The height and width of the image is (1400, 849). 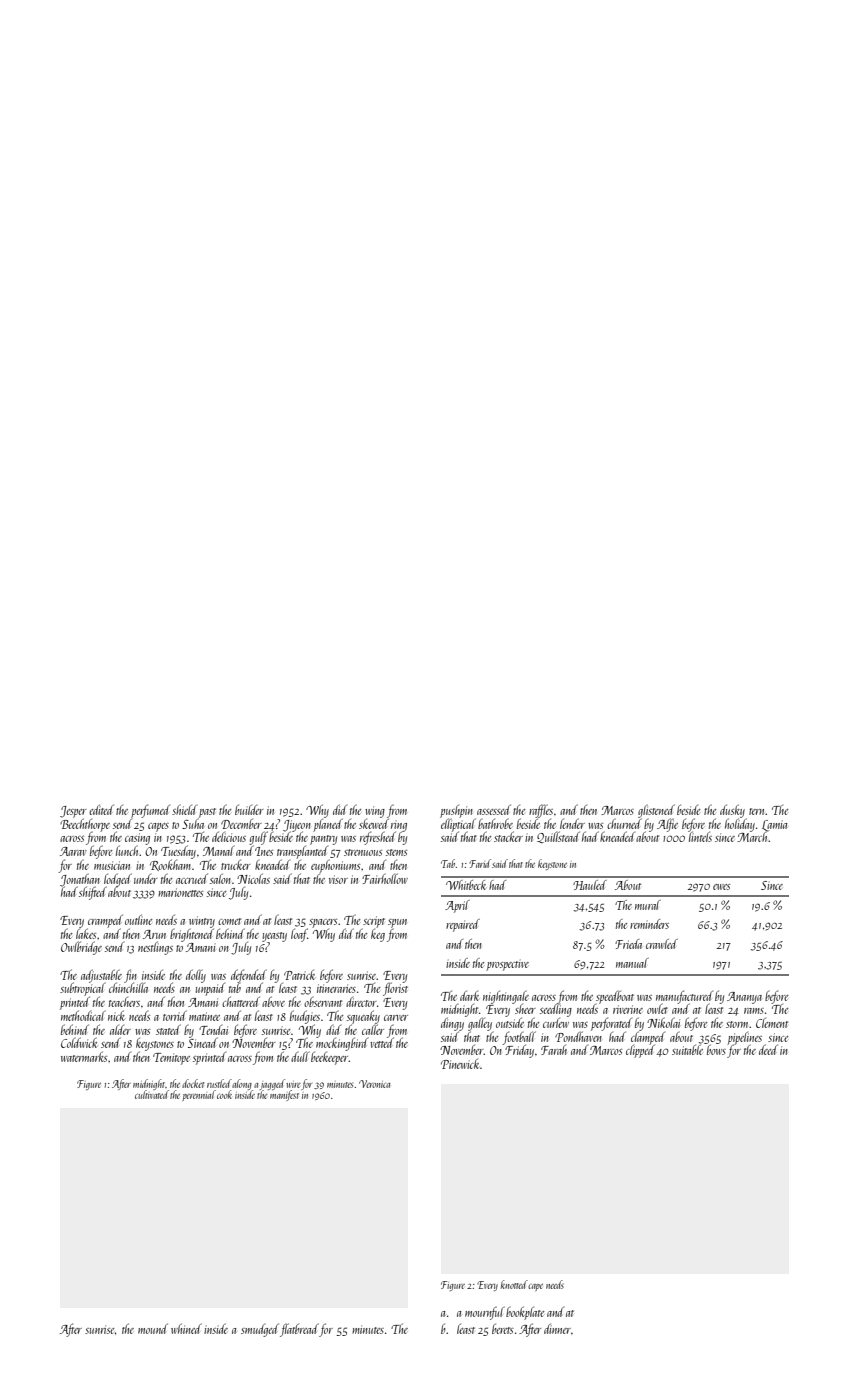 What do you see at coordinates (721, 887) in the image?
I see `ewes` at bounding box center [721, 887].
